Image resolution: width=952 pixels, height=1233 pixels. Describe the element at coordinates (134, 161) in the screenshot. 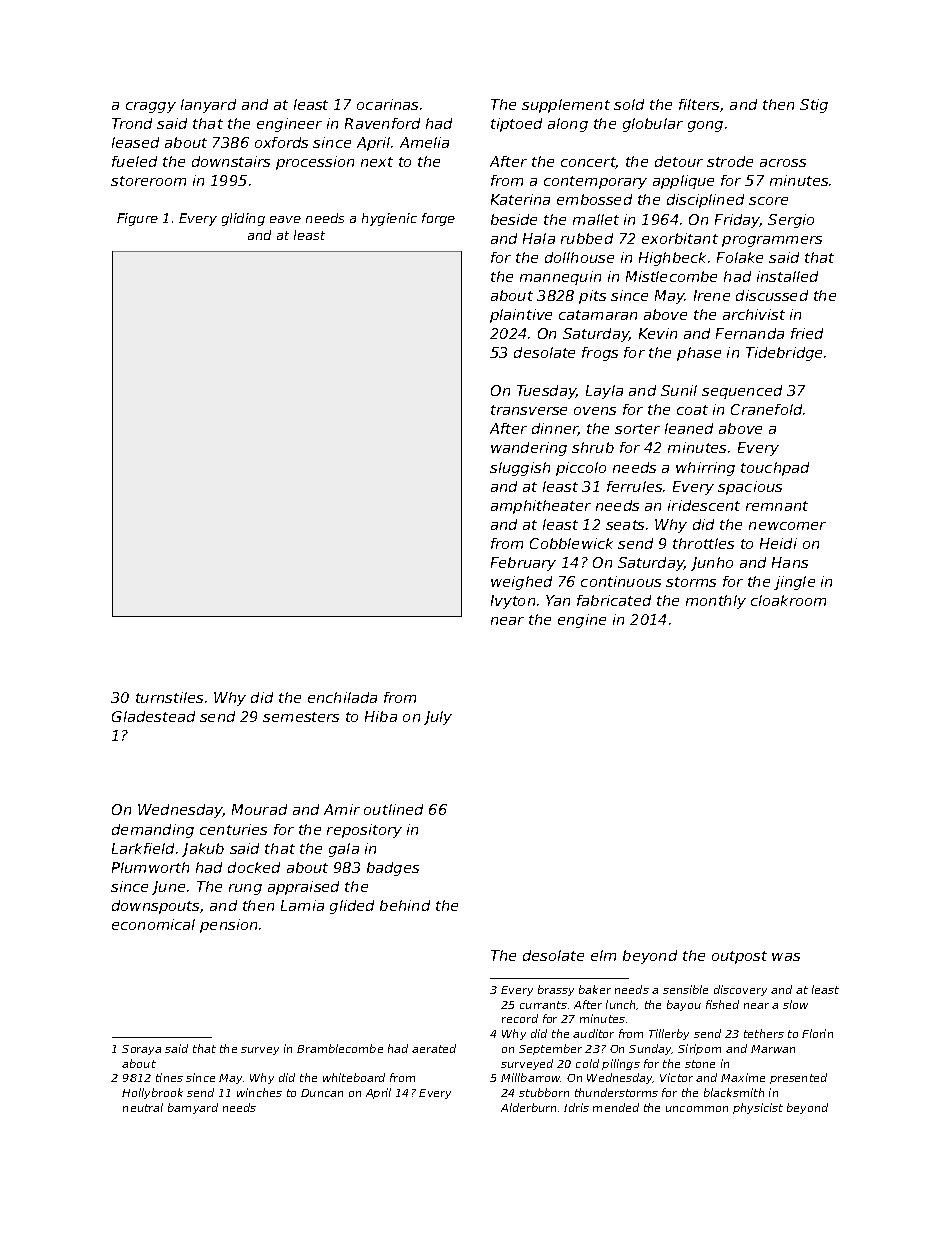

I see `fueled` at that location.
